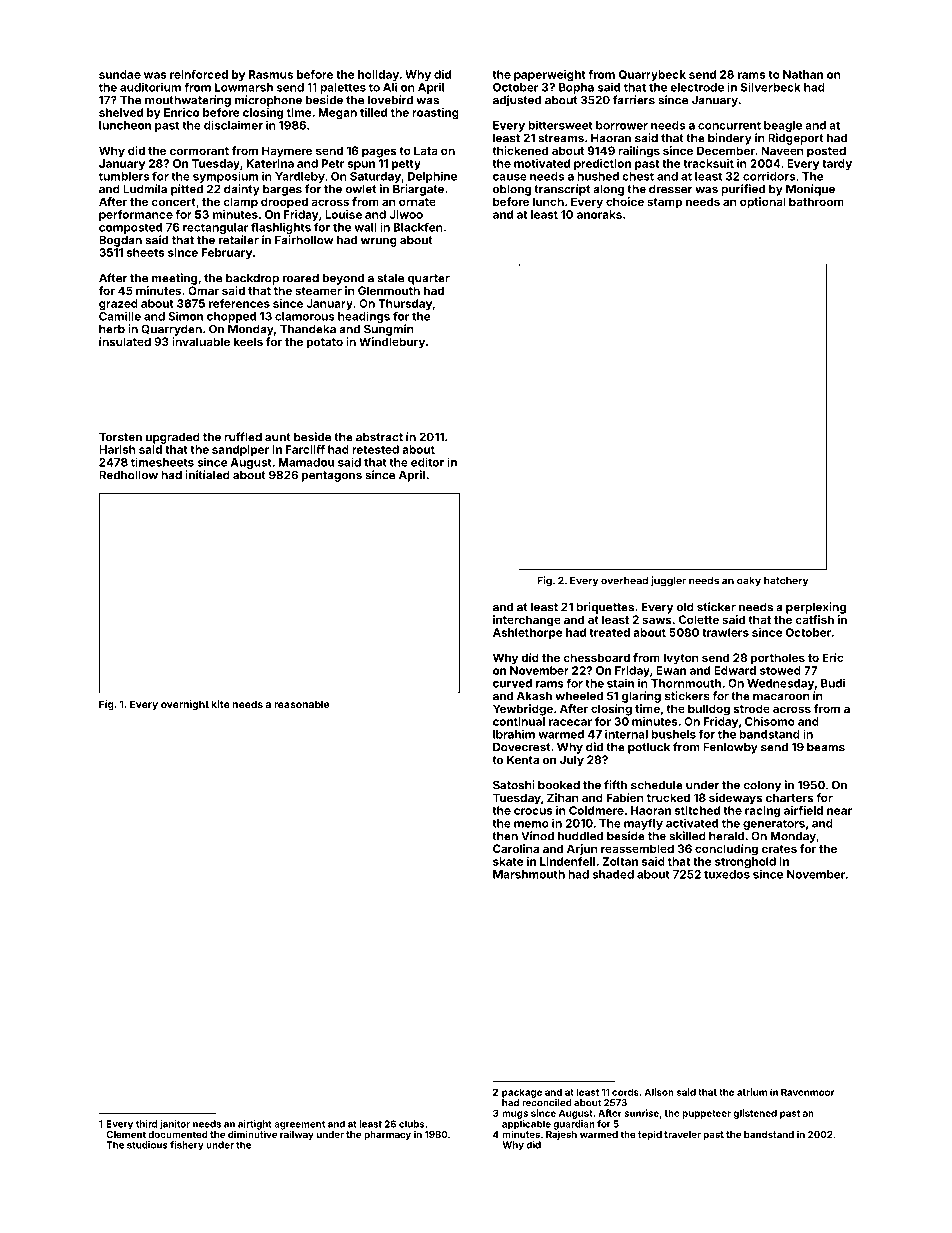 This document has height=1233, width=952. I want to click on Ibrahim, so click(514, 734).
